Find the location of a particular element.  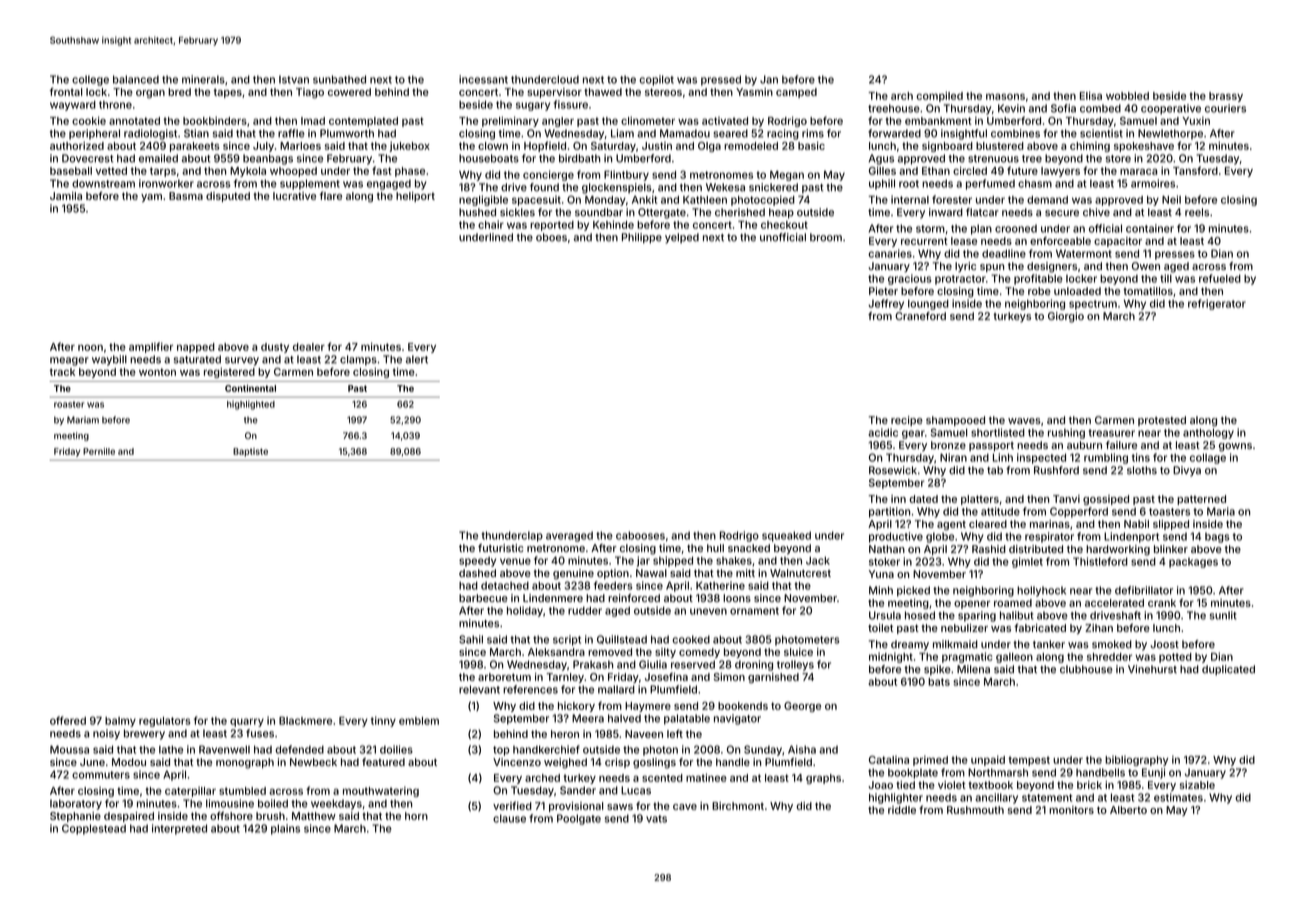

sunlit is located at coordinates (1223, 615).
